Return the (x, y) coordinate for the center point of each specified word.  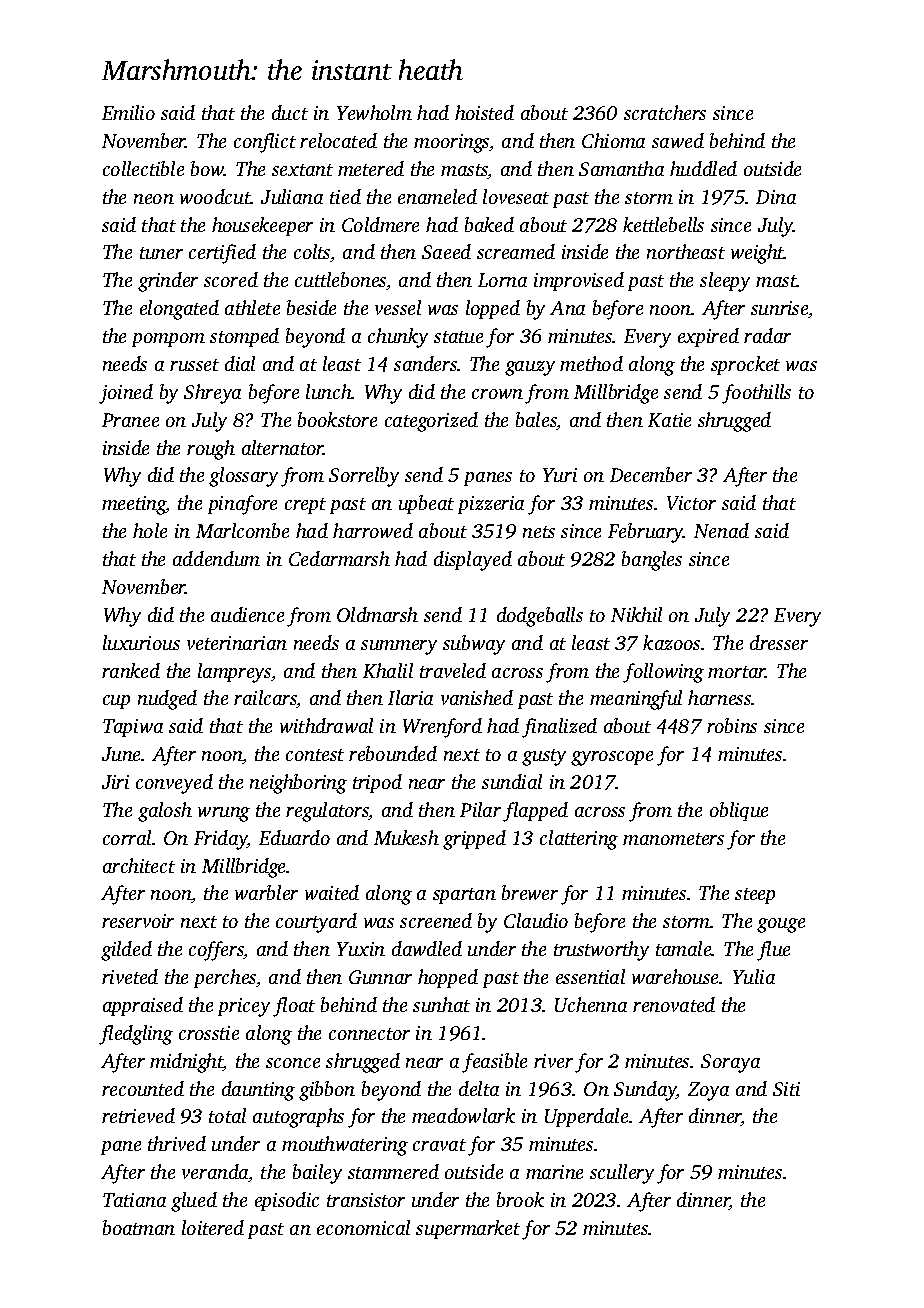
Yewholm (374, 112)
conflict (265, 143)
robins (732, 725)
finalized (559, 728)
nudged (167, 700)
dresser (779, 642)
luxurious (141, 642)
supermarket (468, 1229)
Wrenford (442, 728)
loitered (213, 1227)
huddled (703, 168)
